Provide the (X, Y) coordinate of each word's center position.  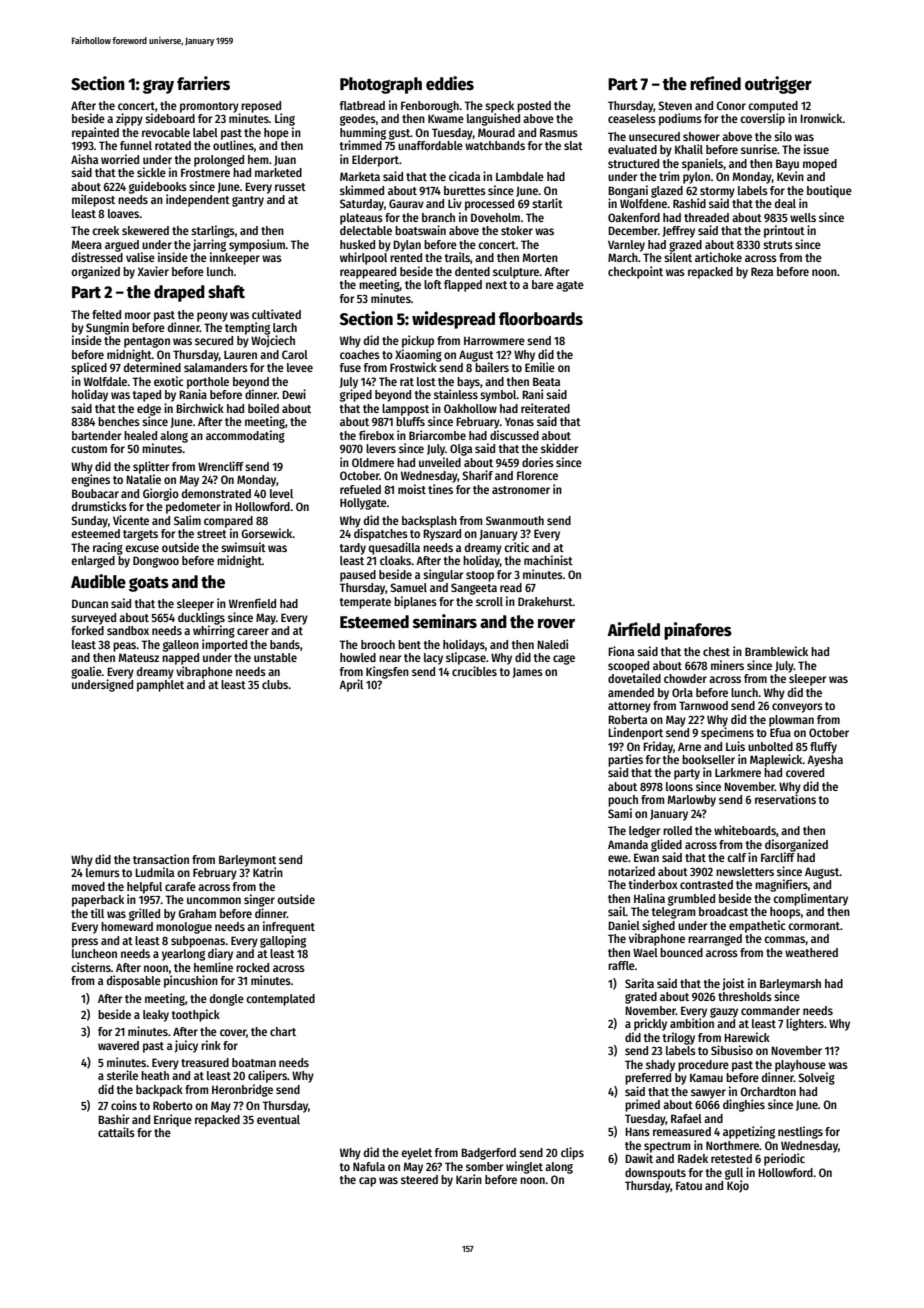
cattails (116, 1132)
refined (715, 83)
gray (158, 87)
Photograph (381, 85)
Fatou (689, 1185)
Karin (469, 1179)
